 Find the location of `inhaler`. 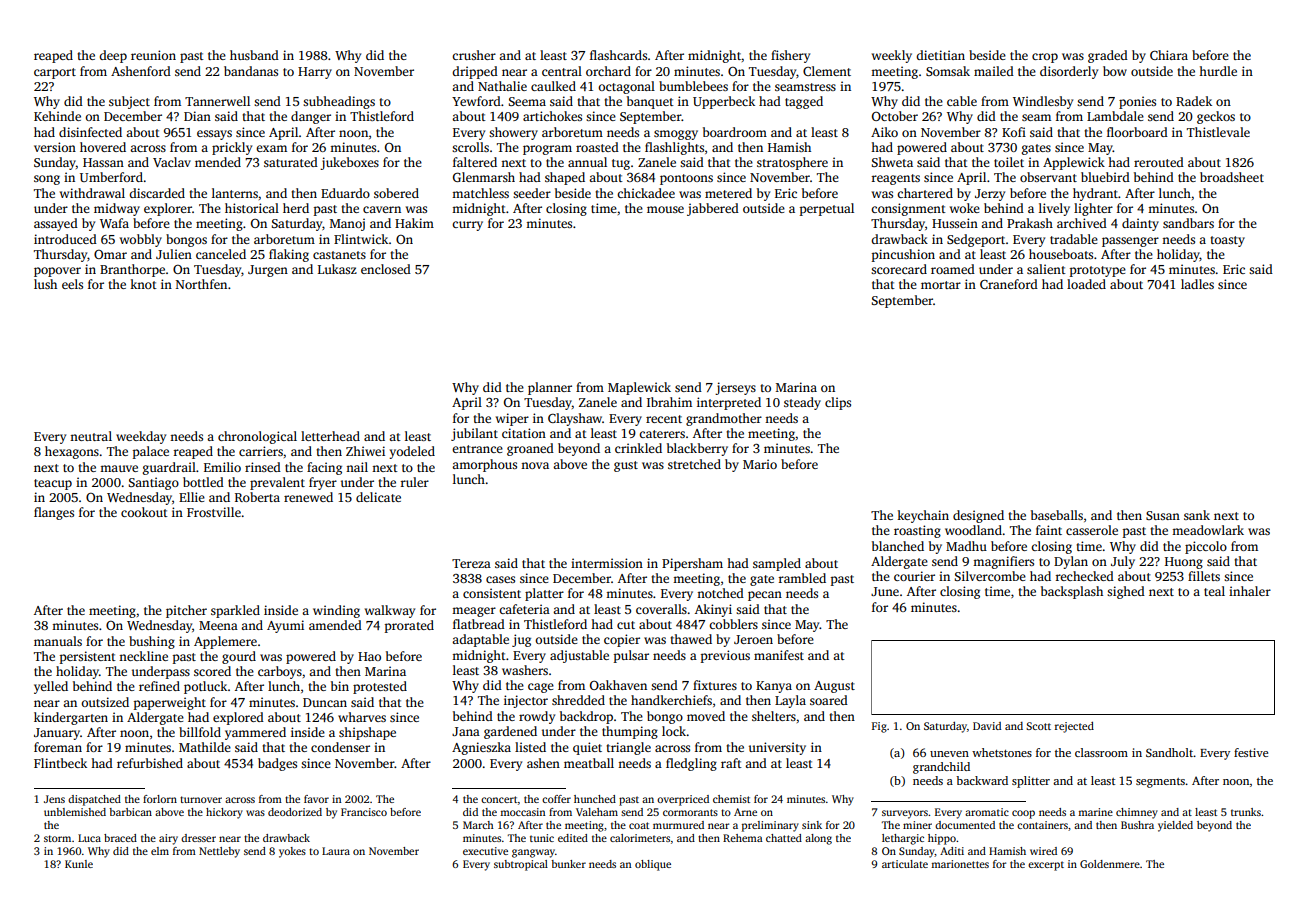

inhaler is located at coordinates (1250, 591).
